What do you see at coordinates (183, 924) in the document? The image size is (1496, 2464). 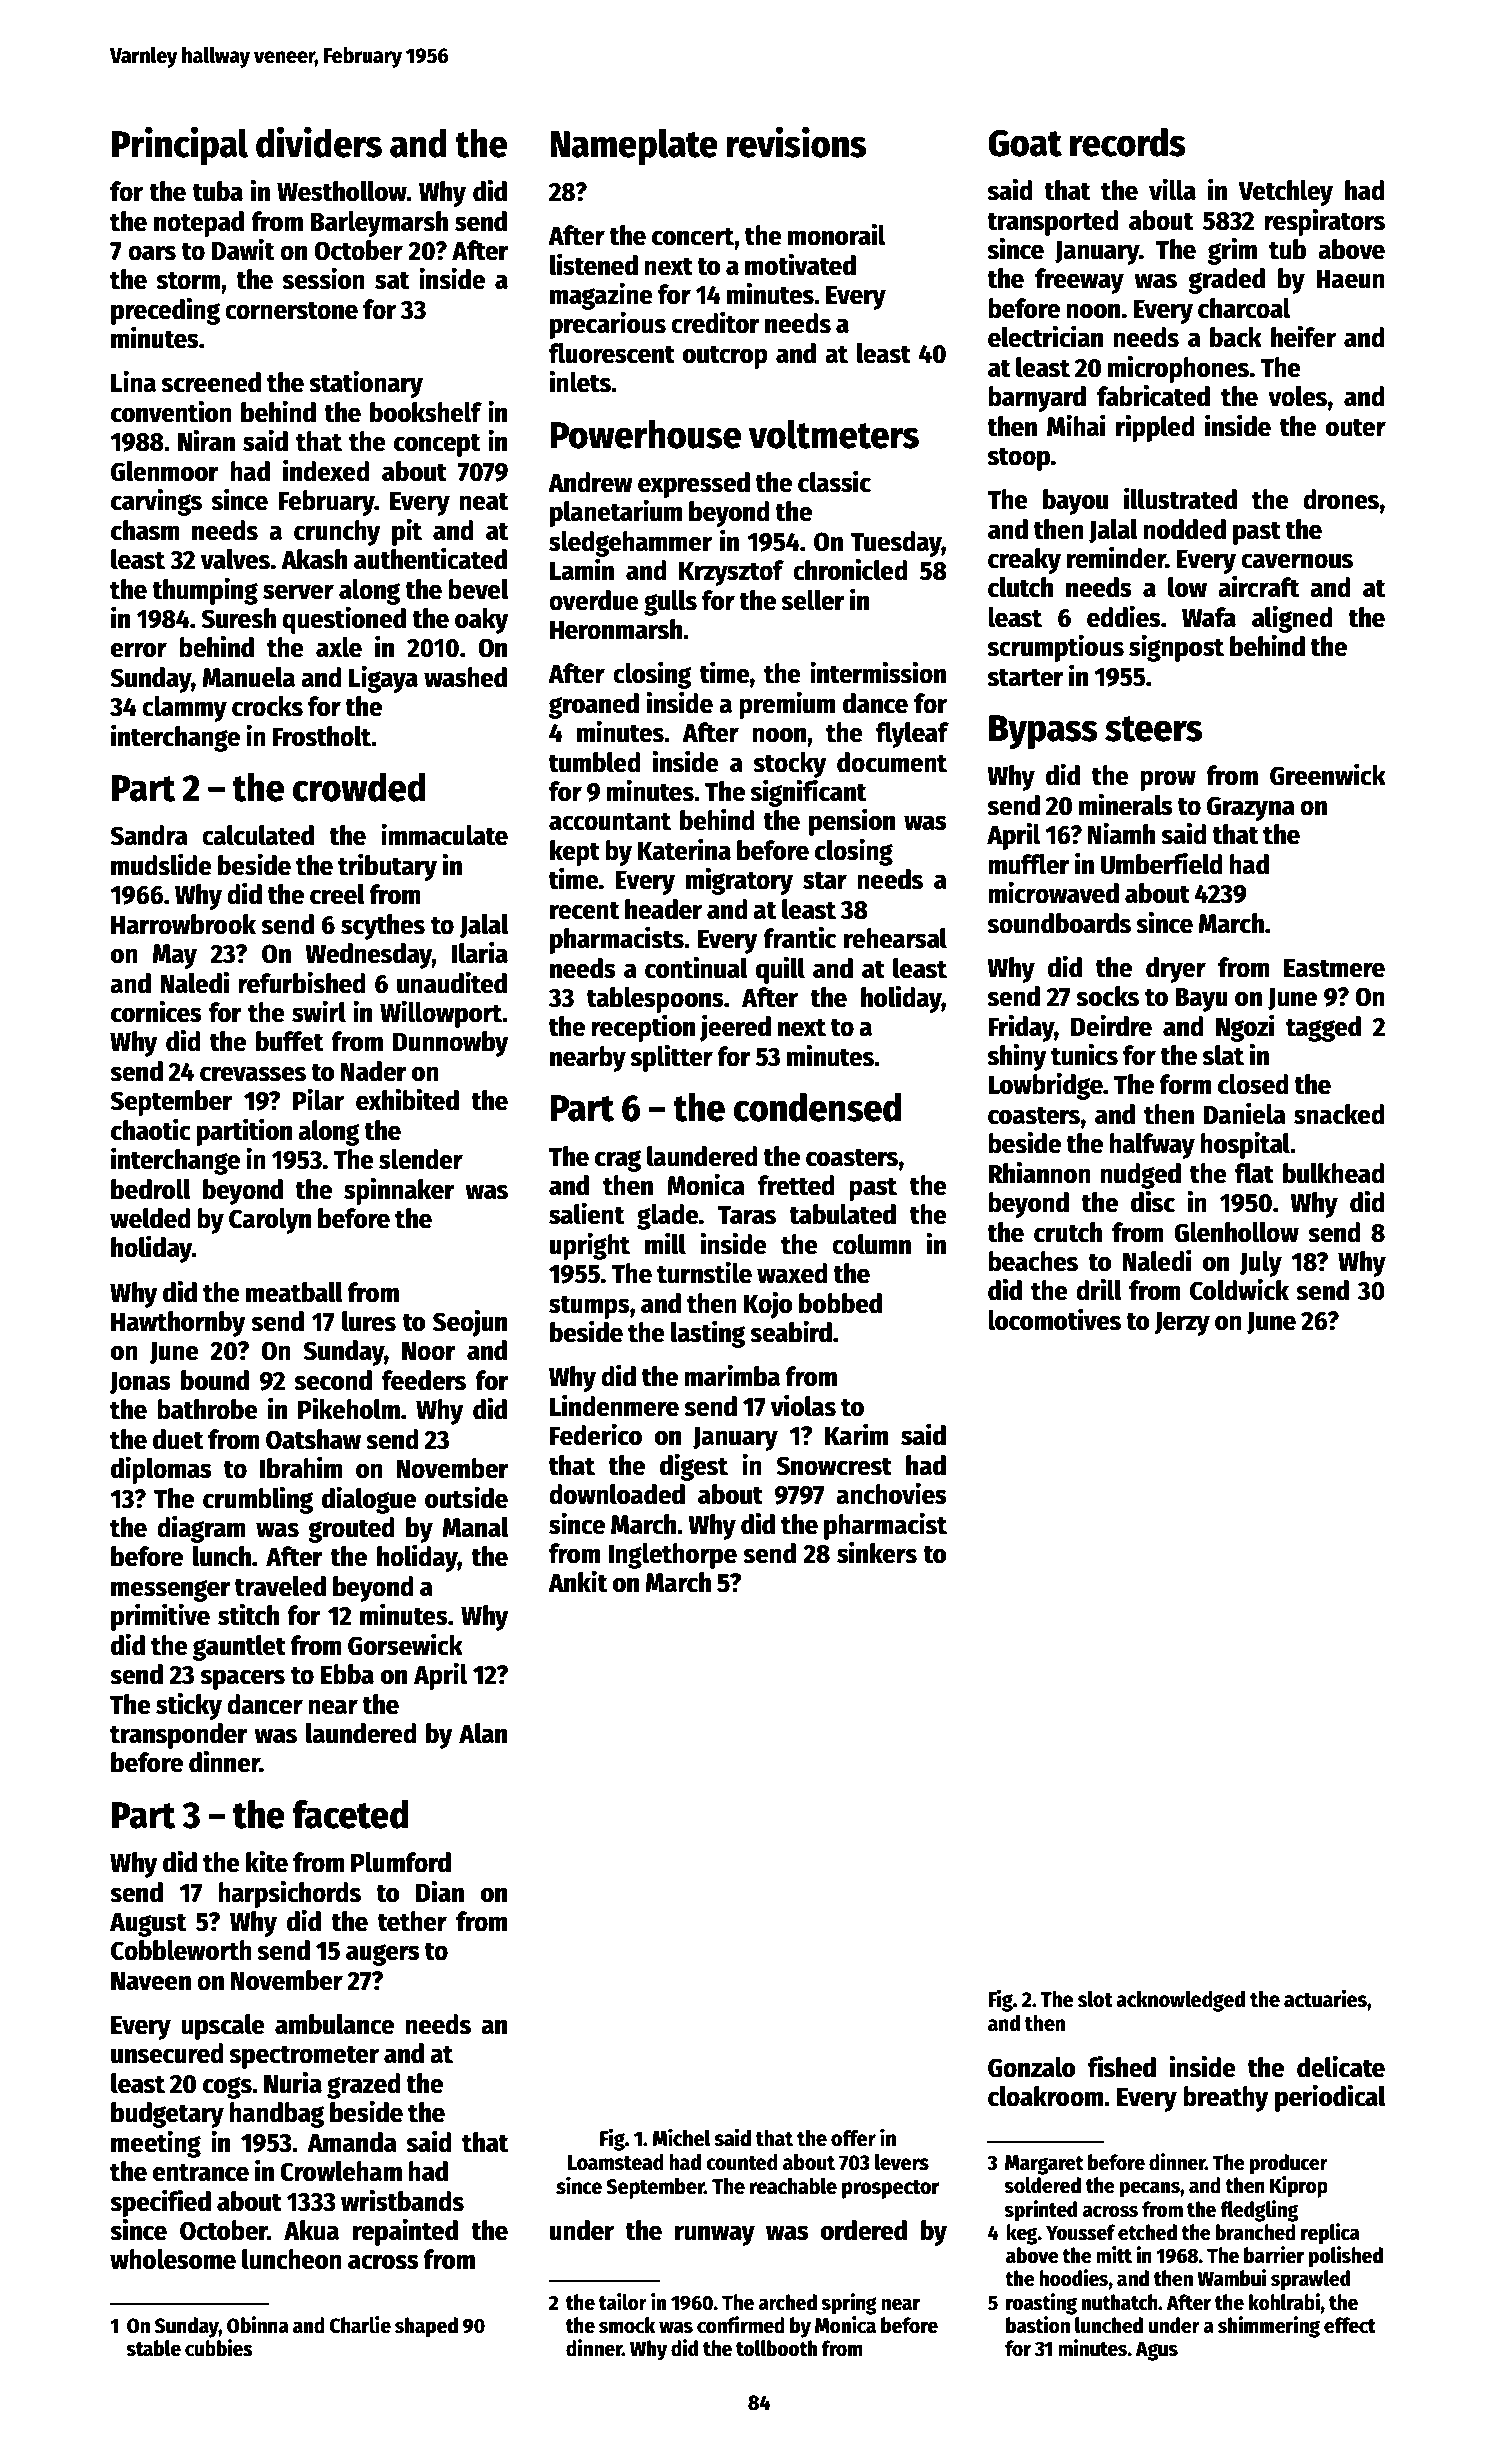 I see `Harrowbrook` at bounding box center [183, 924].
